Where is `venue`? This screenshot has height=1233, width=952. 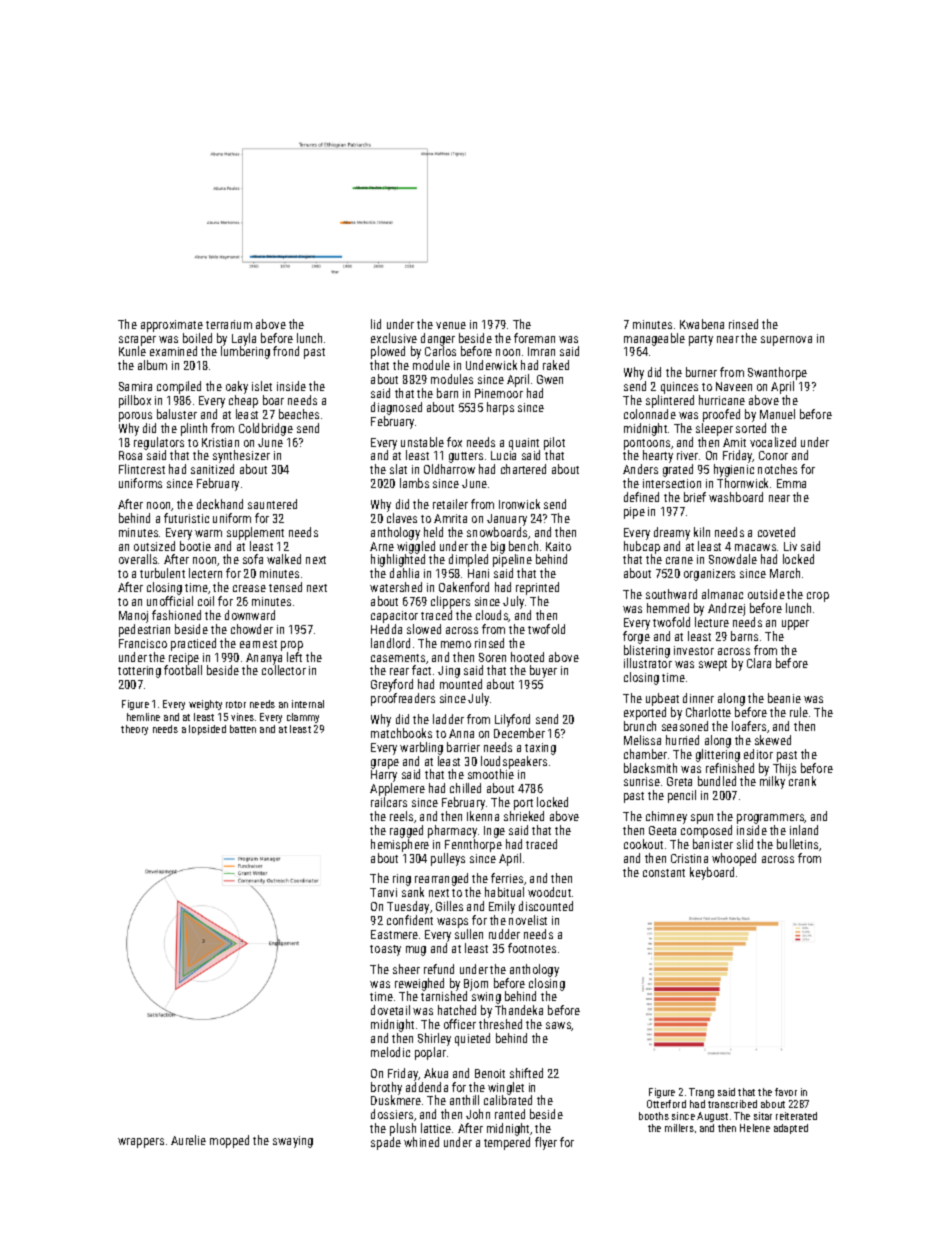
venue is located at coordinates (451, 325).
